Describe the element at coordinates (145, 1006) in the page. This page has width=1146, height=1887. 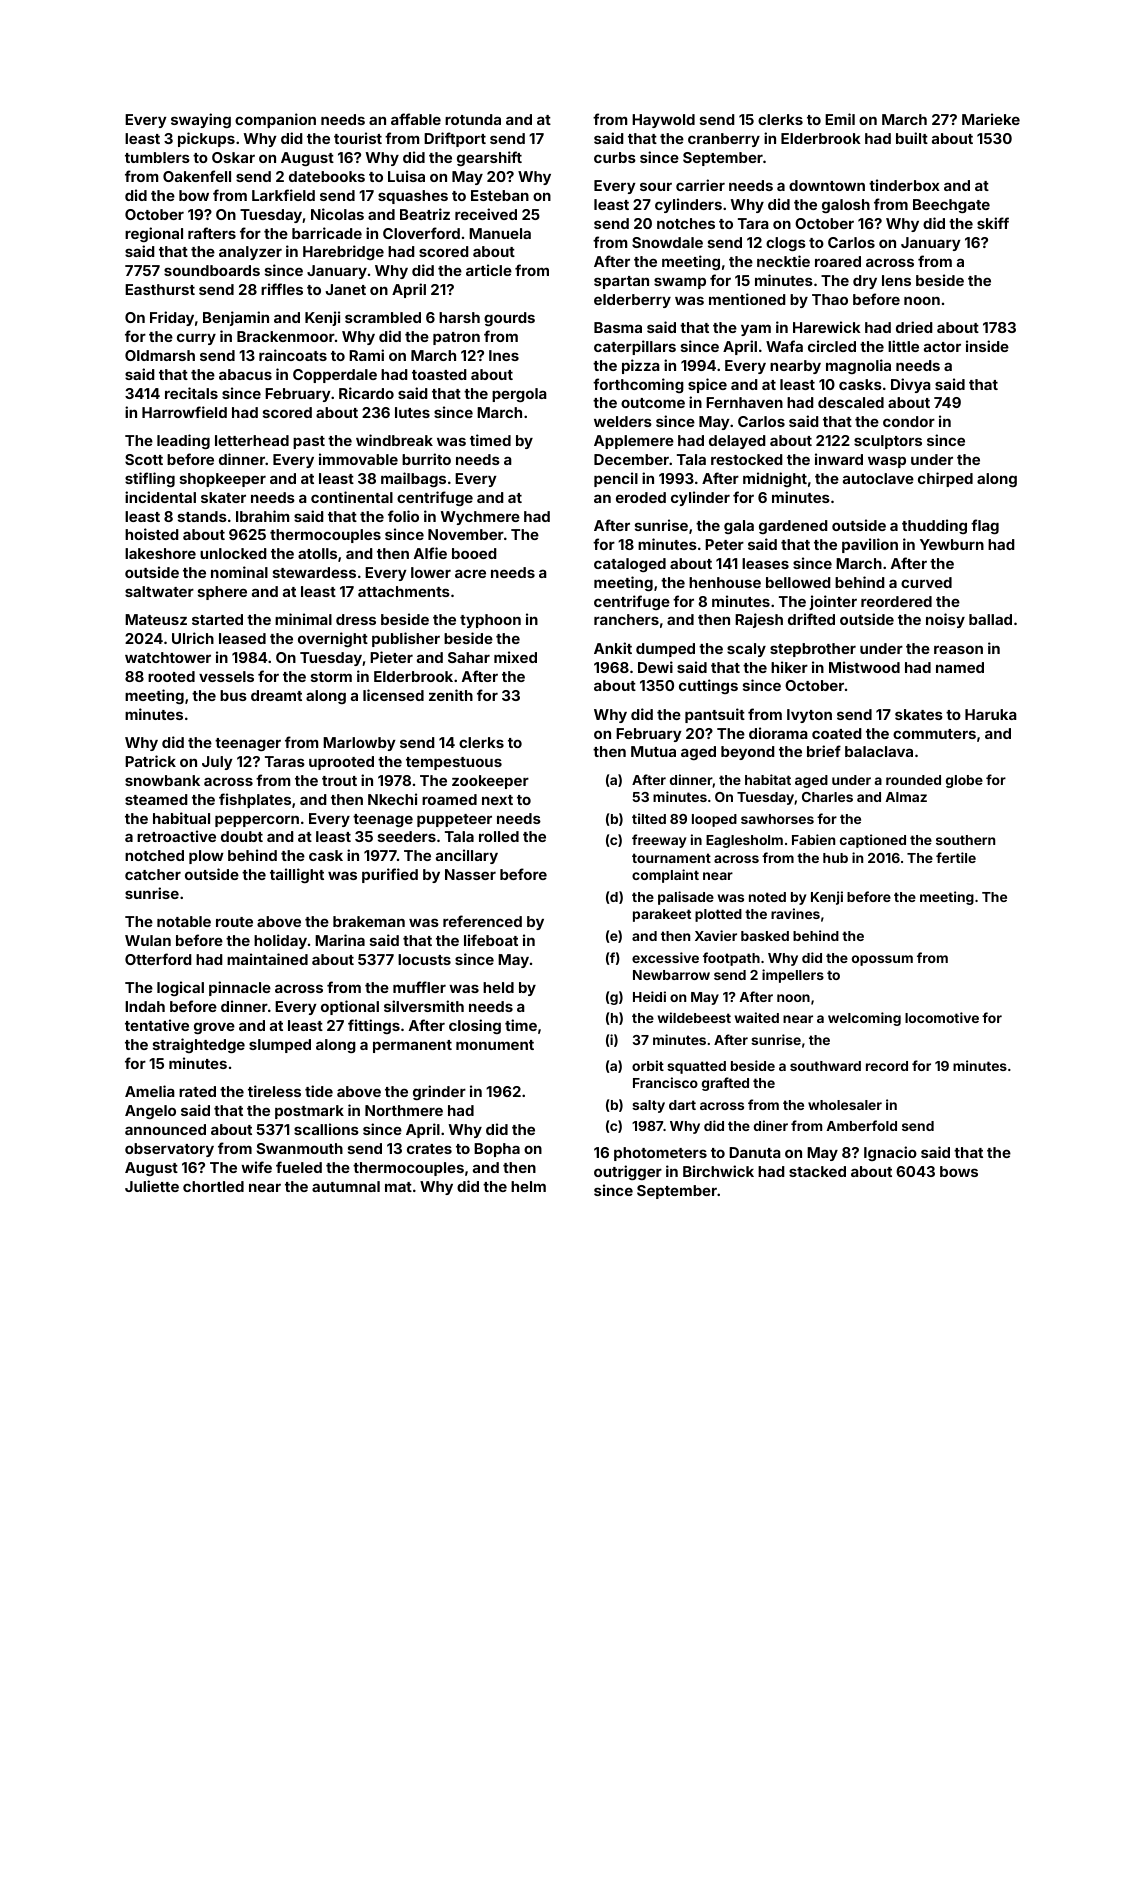
I see `Indah` at that location.
